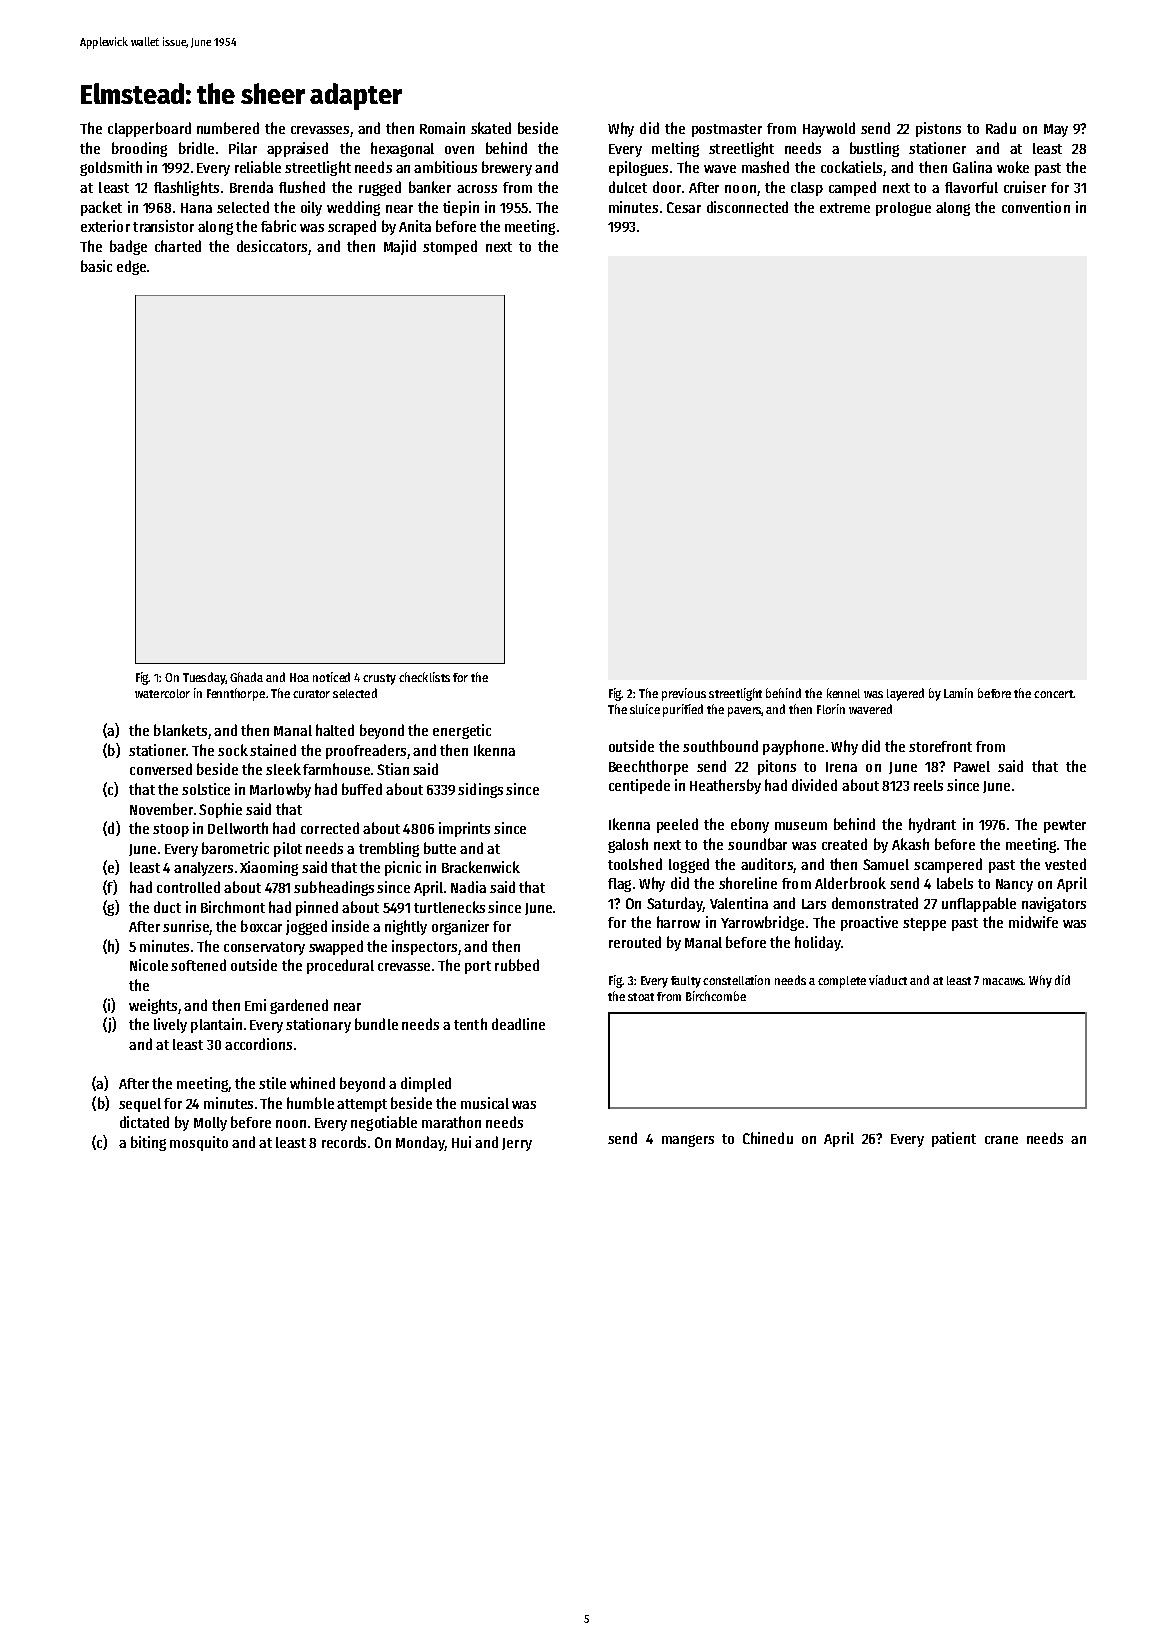 The height and width of the screenshot is (1651, 1167). What do you see at coordinates (518, 1024) in the screenshot?
I see `deadline` at bounding box center [518, 1024].
